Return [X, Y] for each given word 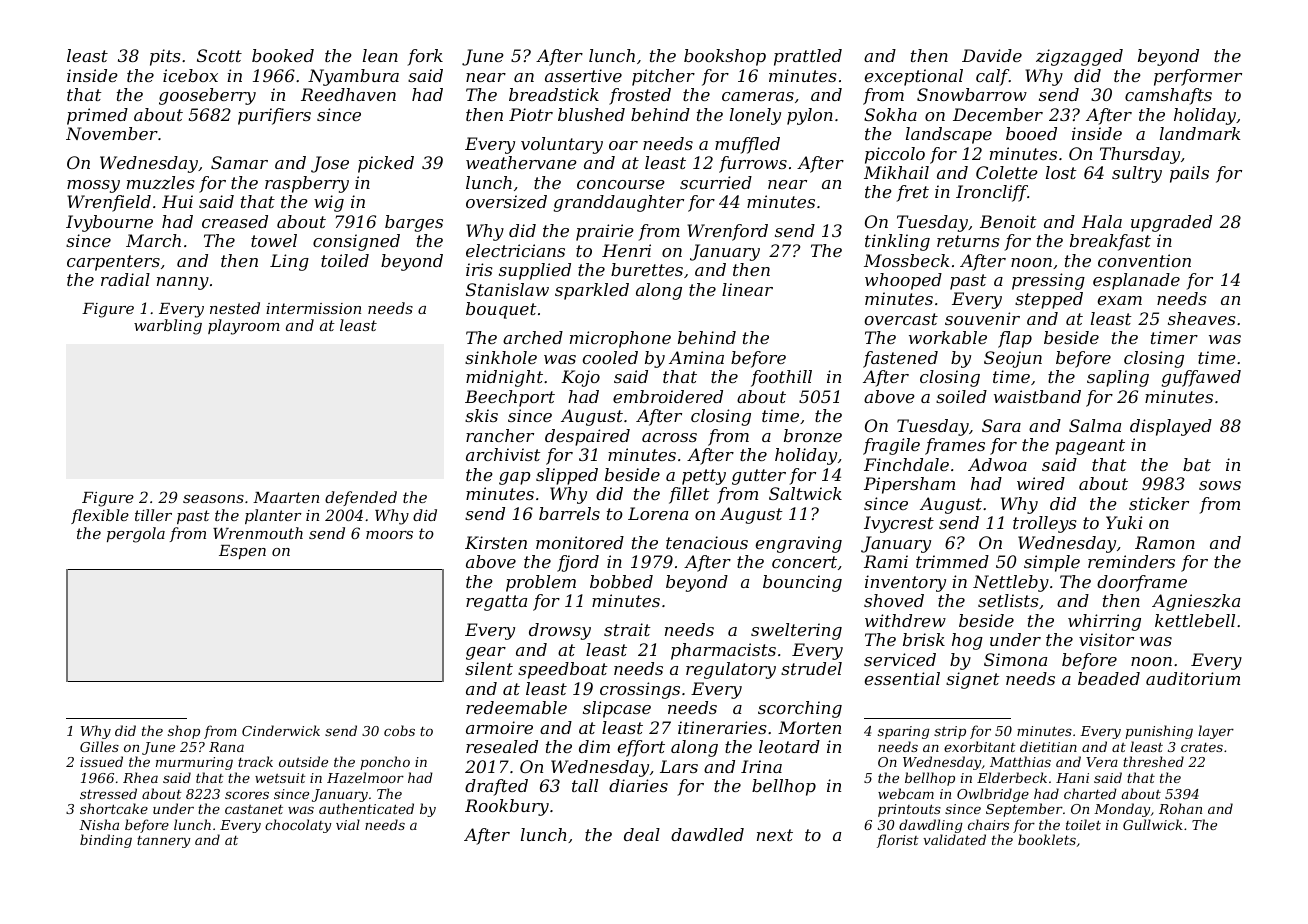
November [112, 133]
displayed [1171, 427]
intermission [313, 308]
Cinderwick [281, 730]
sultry [1137, 174]
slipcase [617, 709]
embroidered [668, 396]
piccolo [895, 155]
